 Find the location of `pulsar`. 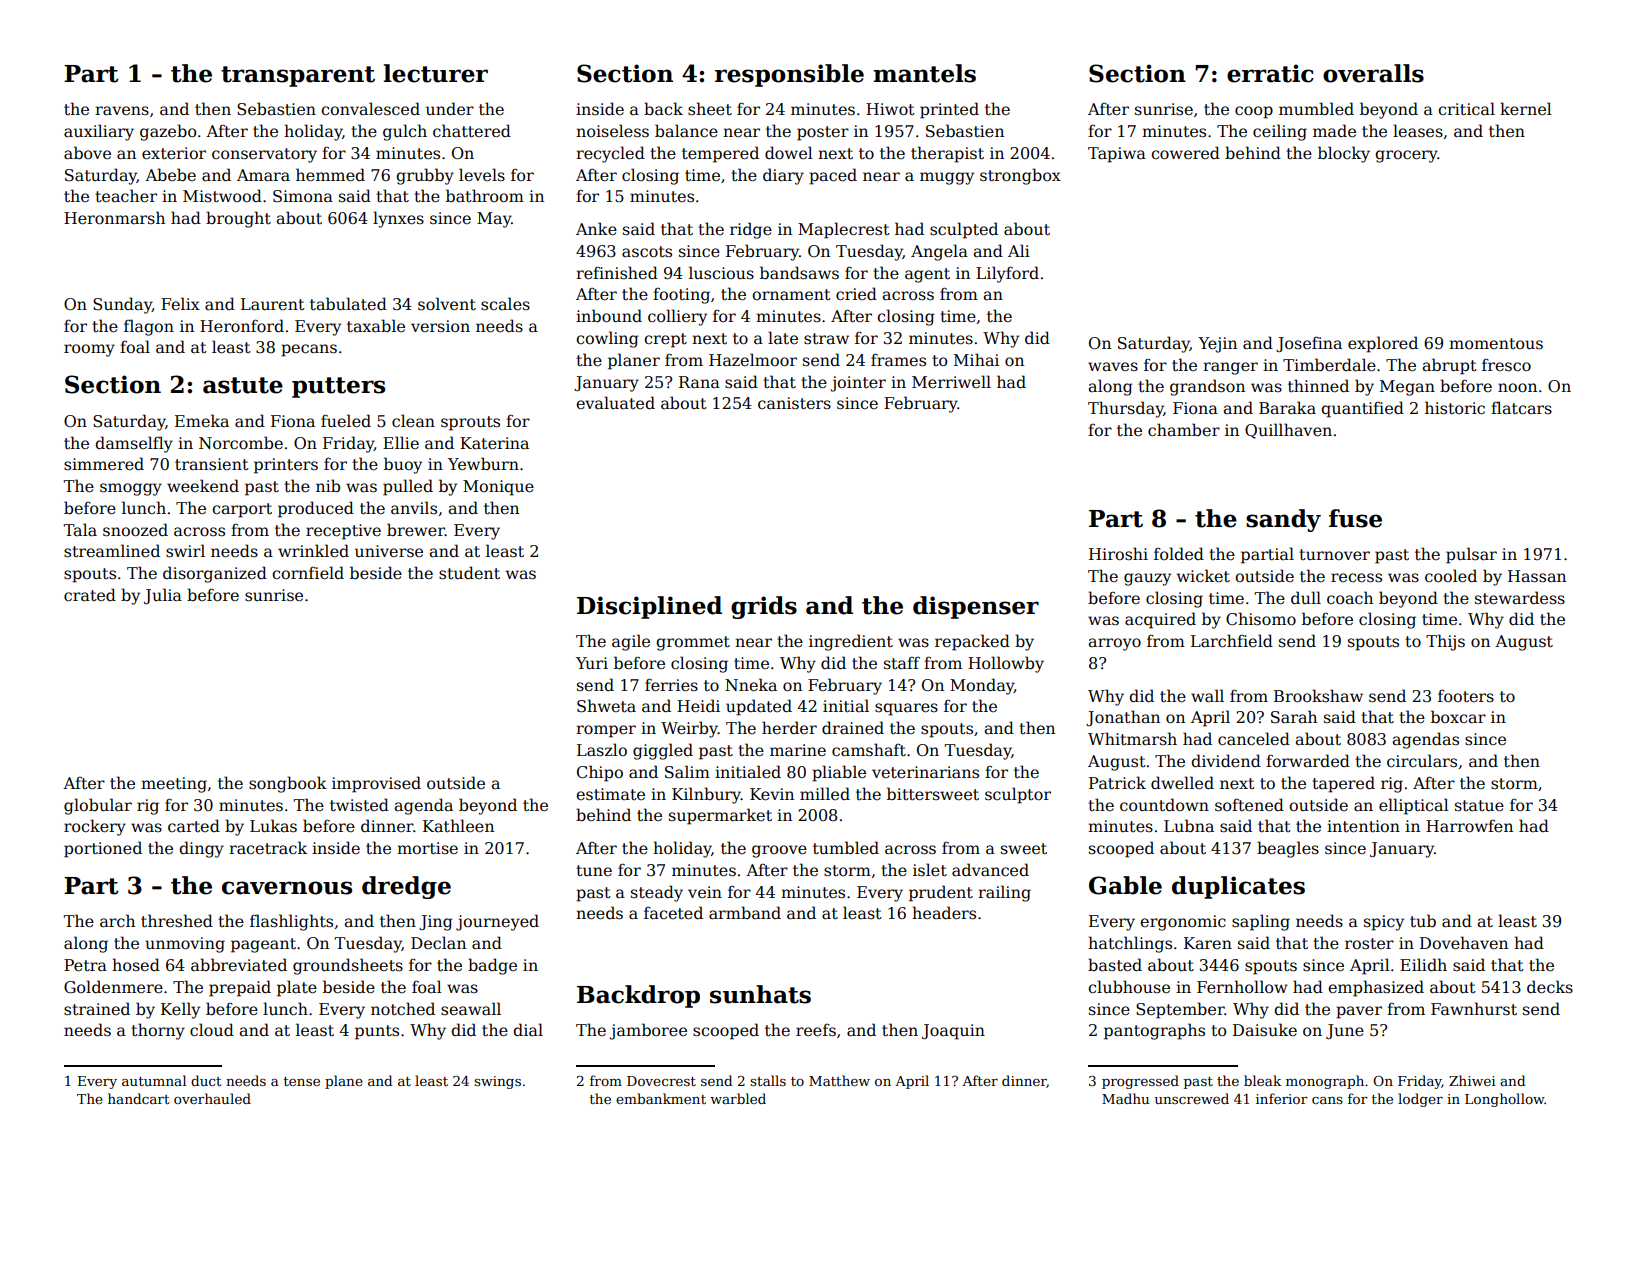

pulsar is located at coordinates (1471, 555).
